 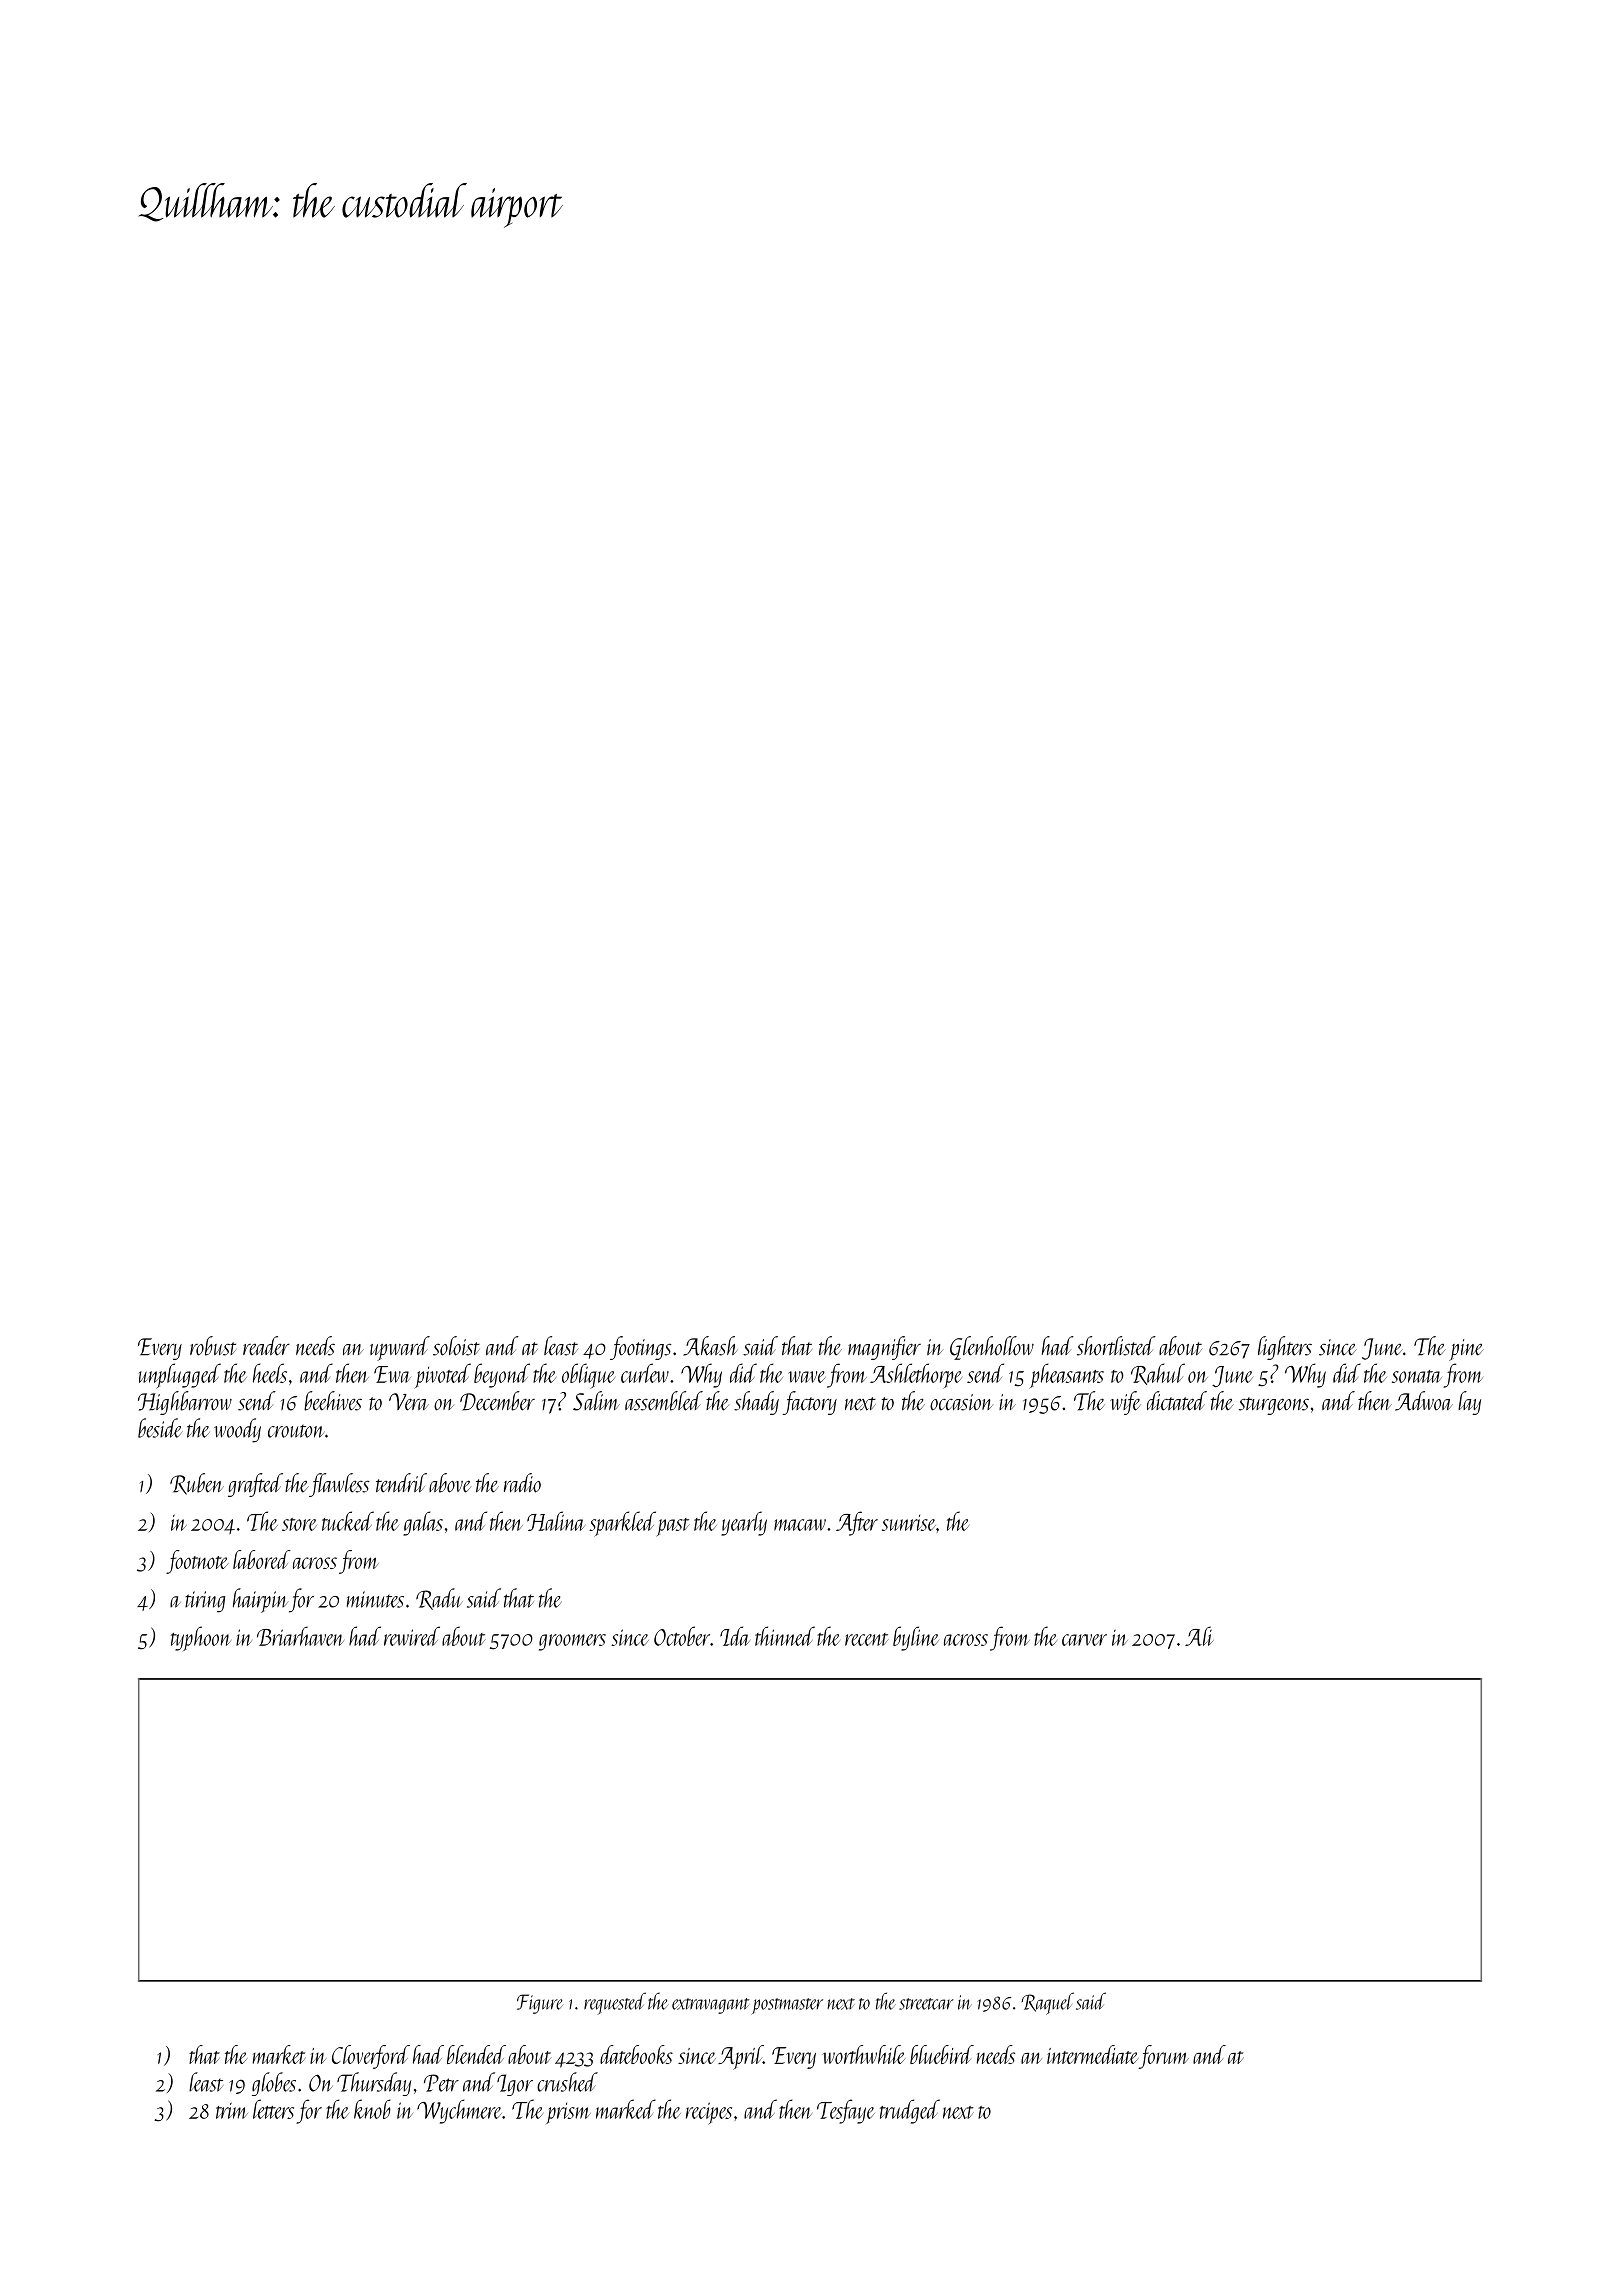 I want to click on macaw, so click(x=800, y=1525).
